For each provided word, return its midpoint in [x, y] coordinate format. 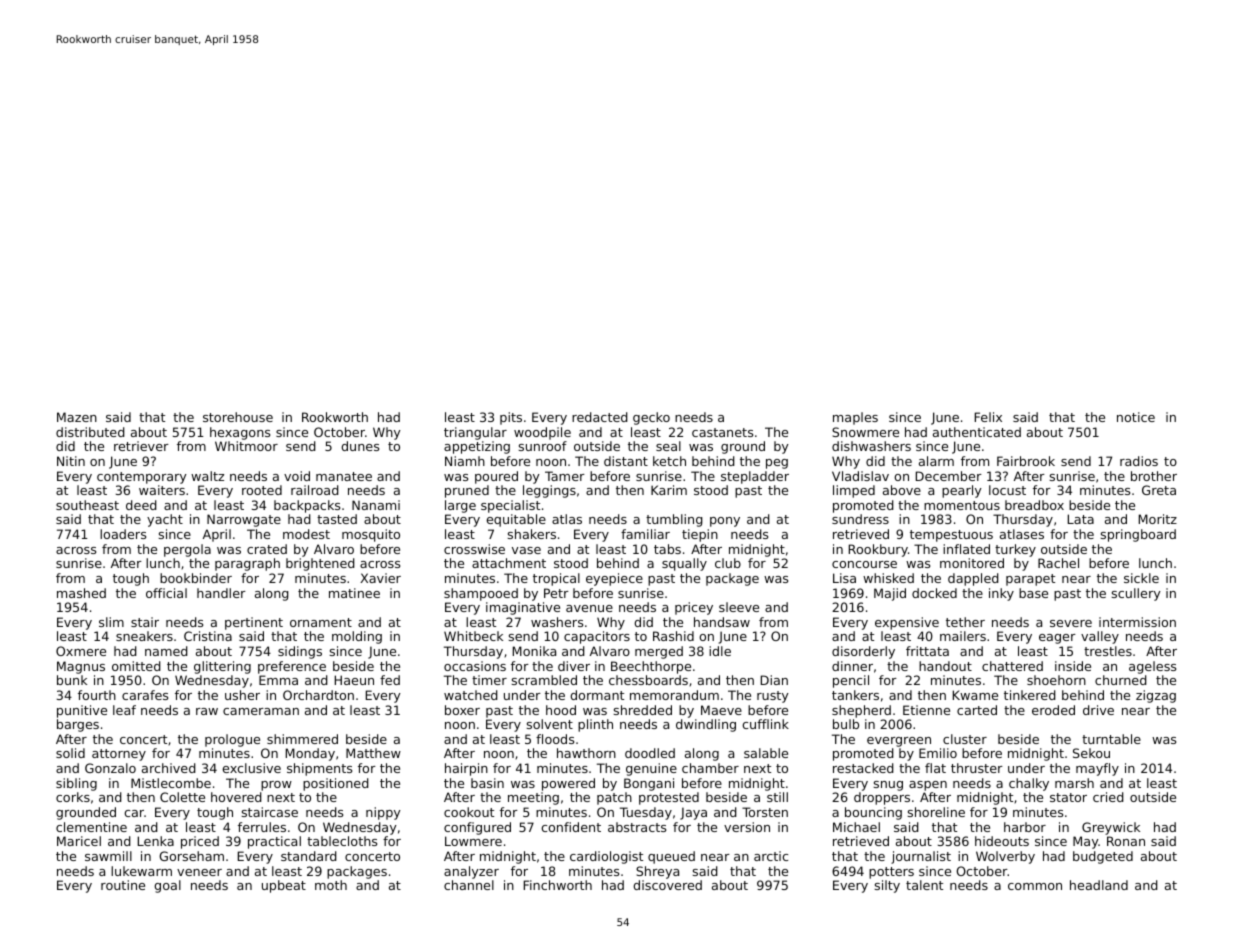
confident [571, 827]
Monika [534, 651]
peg [777, 464]
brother [1154, 476]
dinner [852, 666]
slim [111, 622]
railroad [315, 490]
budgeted [1103, 857]
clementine [91, 827]
